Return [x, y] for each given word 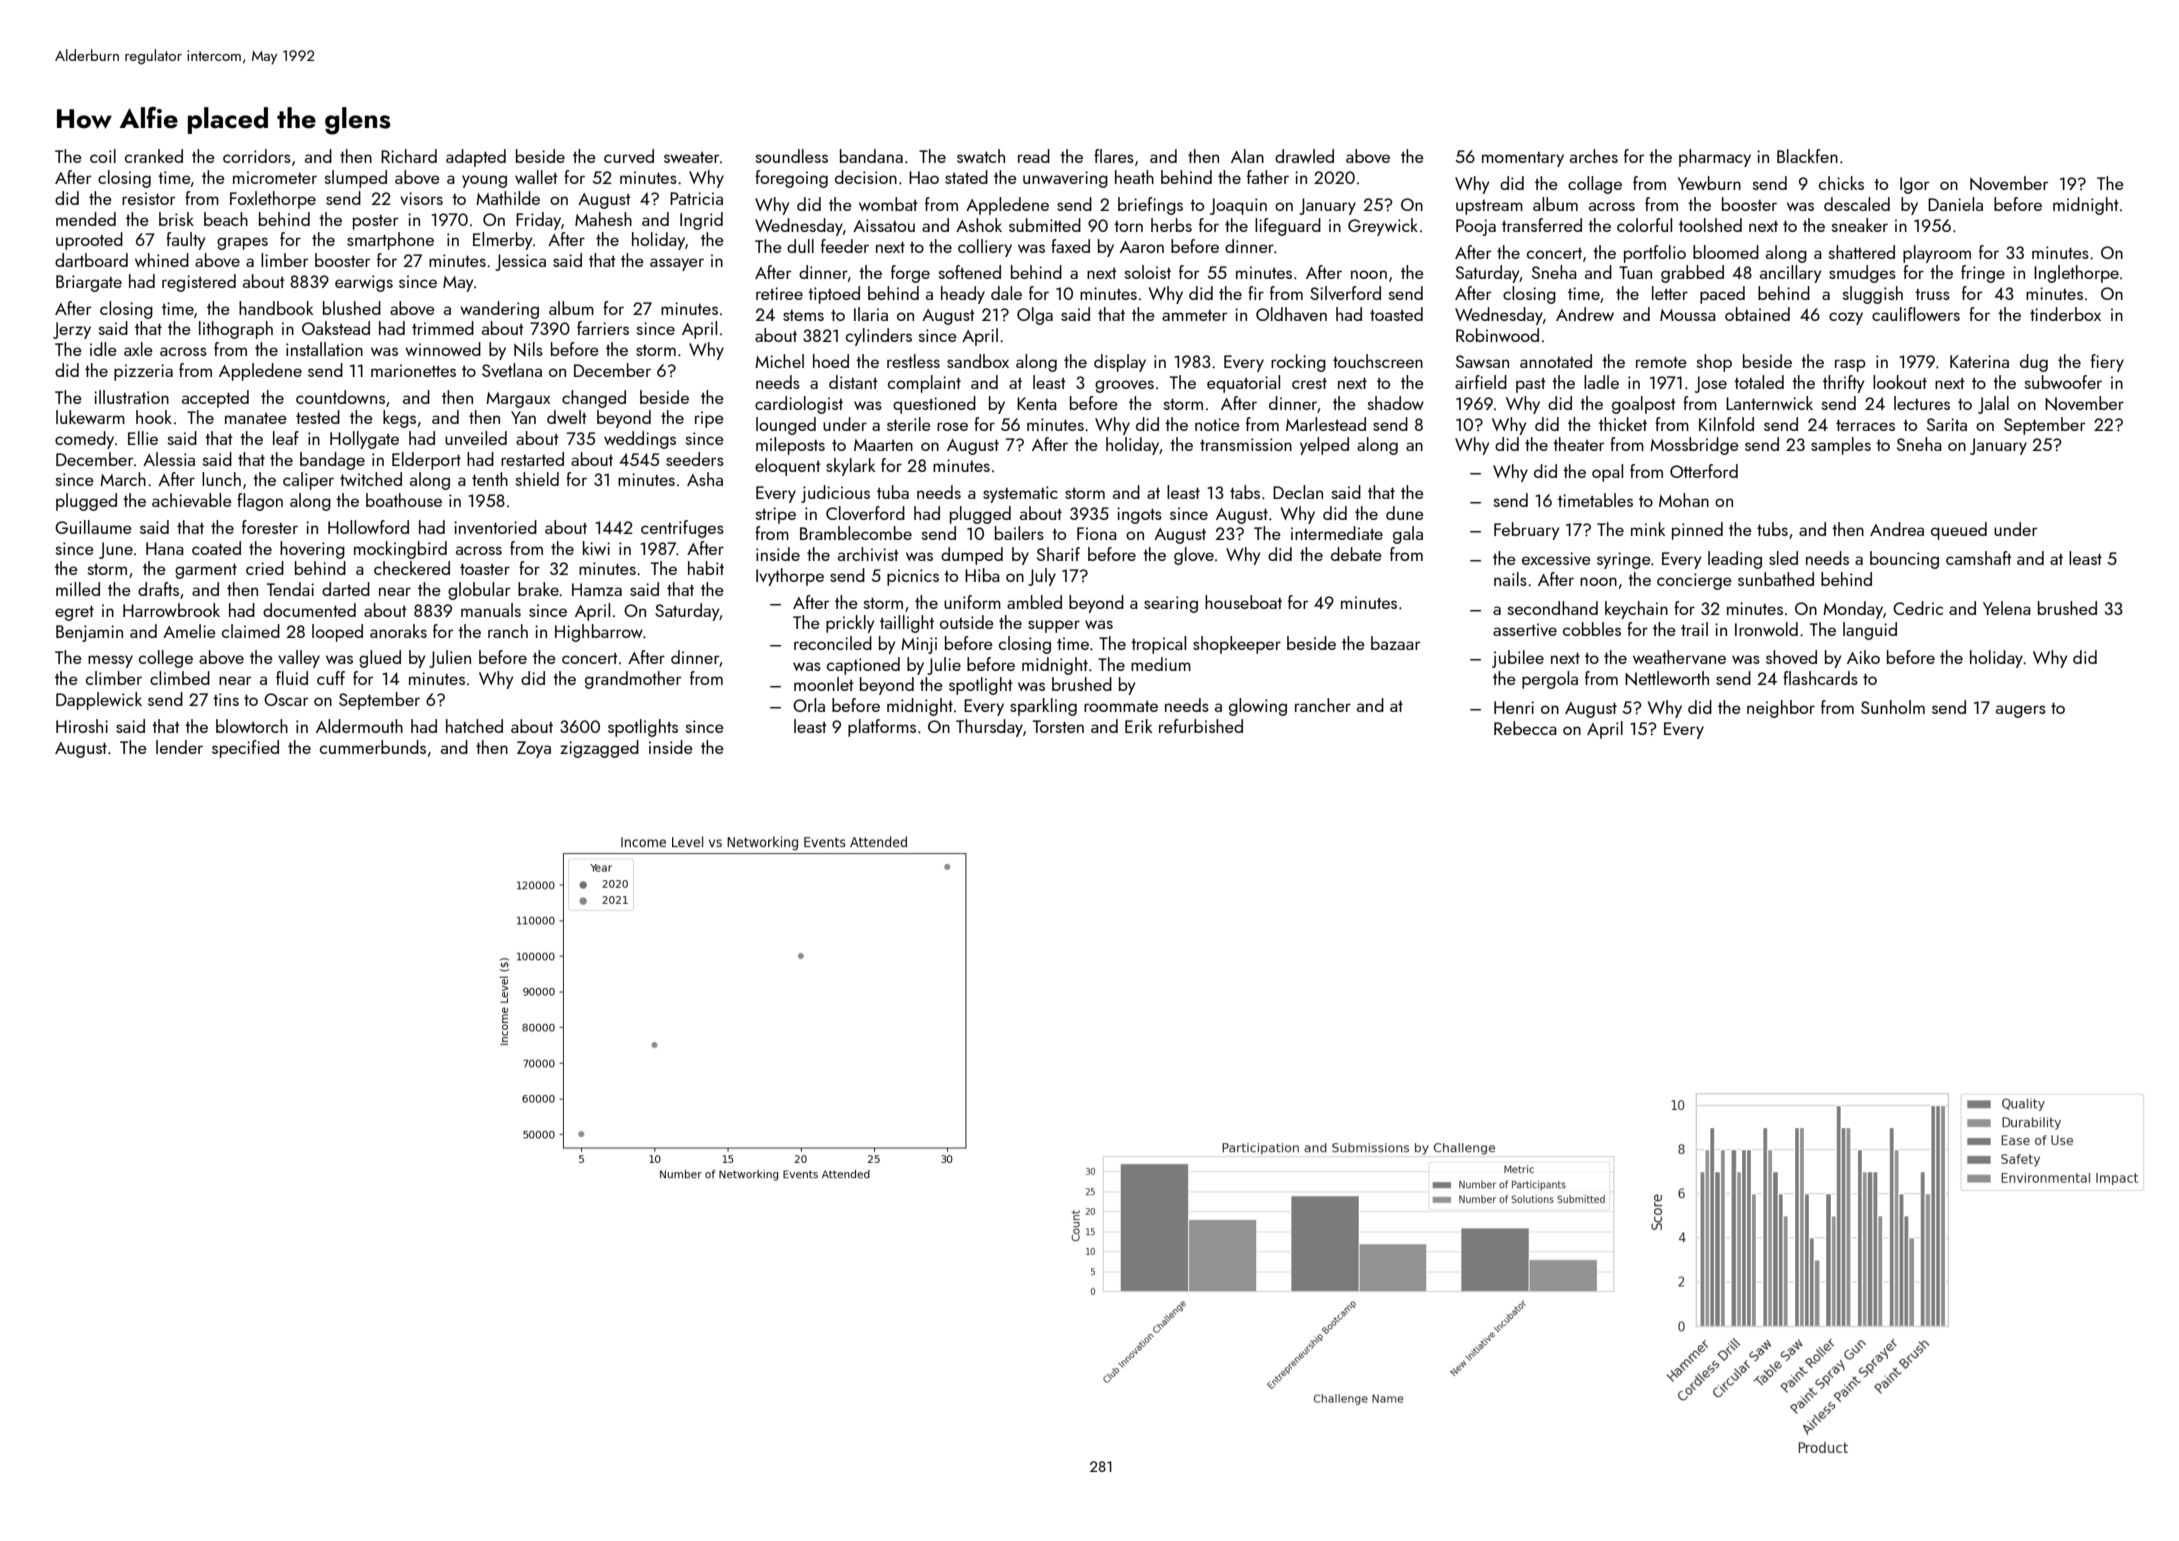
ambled [1034, 602]
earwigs [364, 283]
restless [913, 361]
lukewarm [90, 417]
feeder [845, 246]
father [1268, 177]
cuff [331, 678]
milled [78, 589]
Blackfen [1807, 156]
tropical [1158, 645]
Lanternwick [1769, 403]
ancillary [1790, 274]
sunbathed [1776, 579]
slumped [356, 179]
